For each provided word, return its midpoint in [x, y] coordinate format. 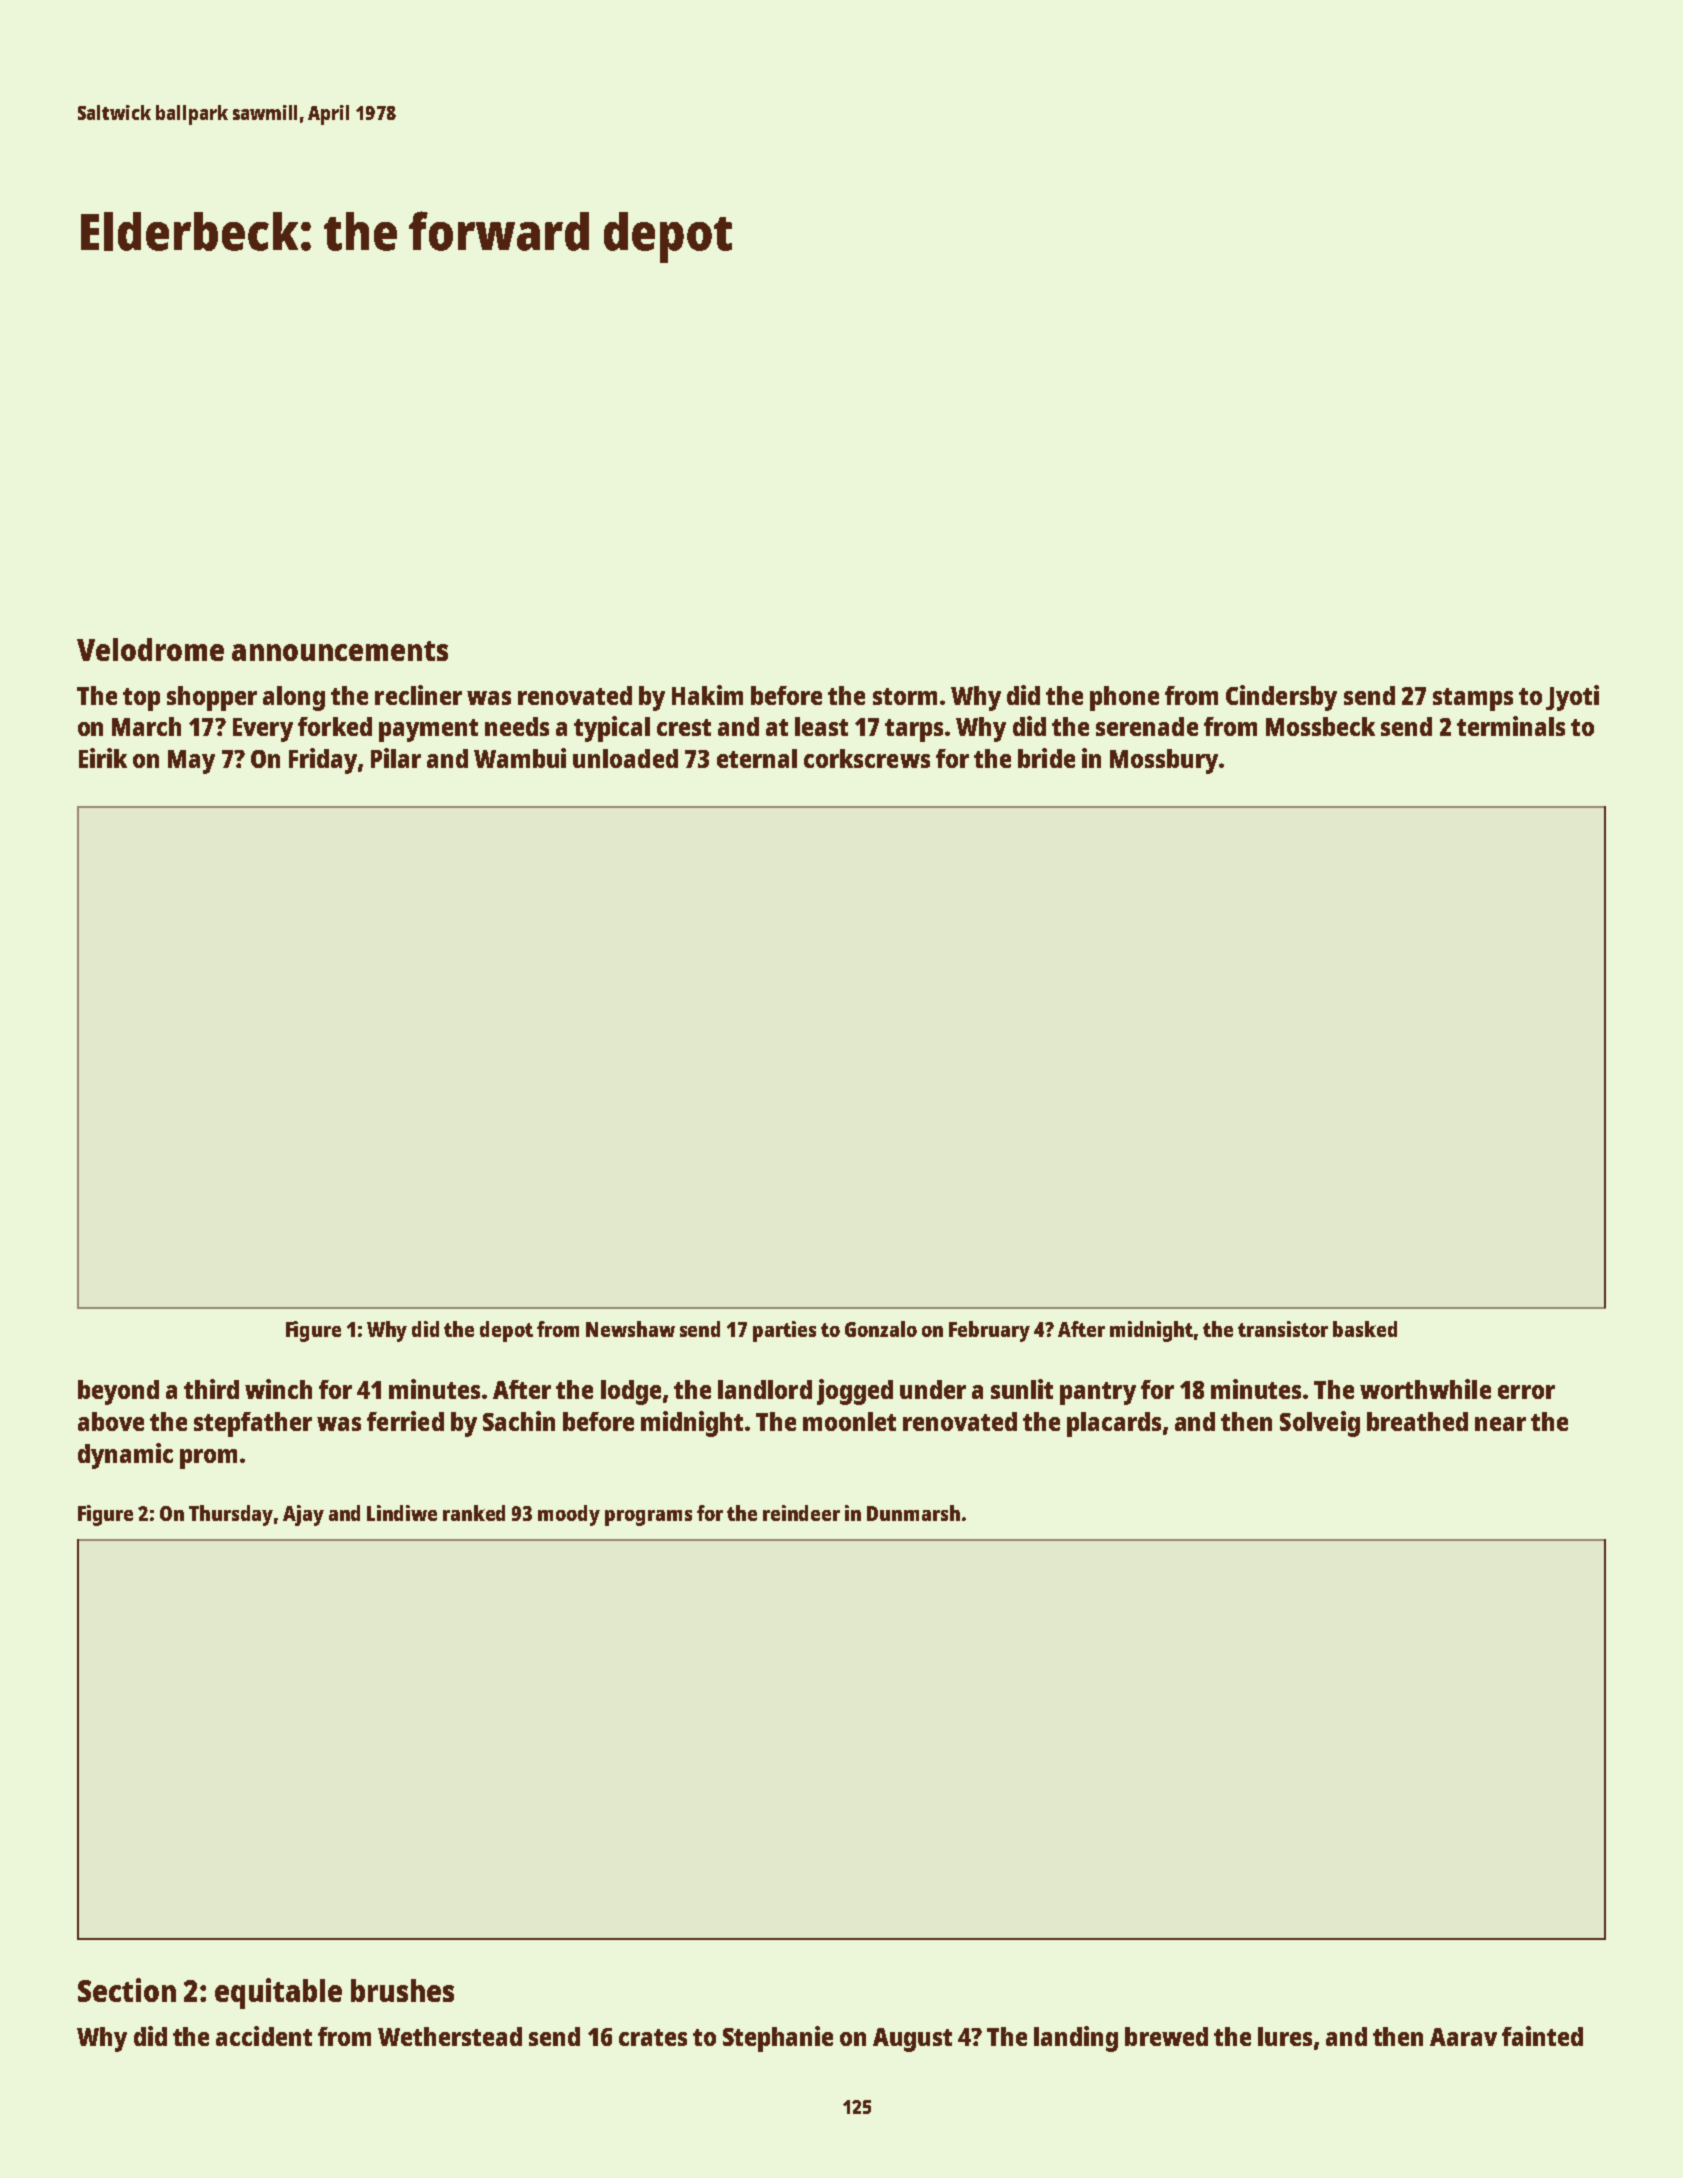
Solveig [1320, 1424]
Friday [323, 761]
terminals [1511, 726]
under [933, 1389]
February [989, 1331]
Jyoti [1572, 698]
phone [1124, 698]
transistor [1283, 1329]
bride [1046, 758]
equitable [278, 1993]
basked [1365, 1329]
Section [127, 1990]
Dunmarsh [913, 1513]
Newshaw [630, 1329]
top [141, 699]
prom [208, 1459]
